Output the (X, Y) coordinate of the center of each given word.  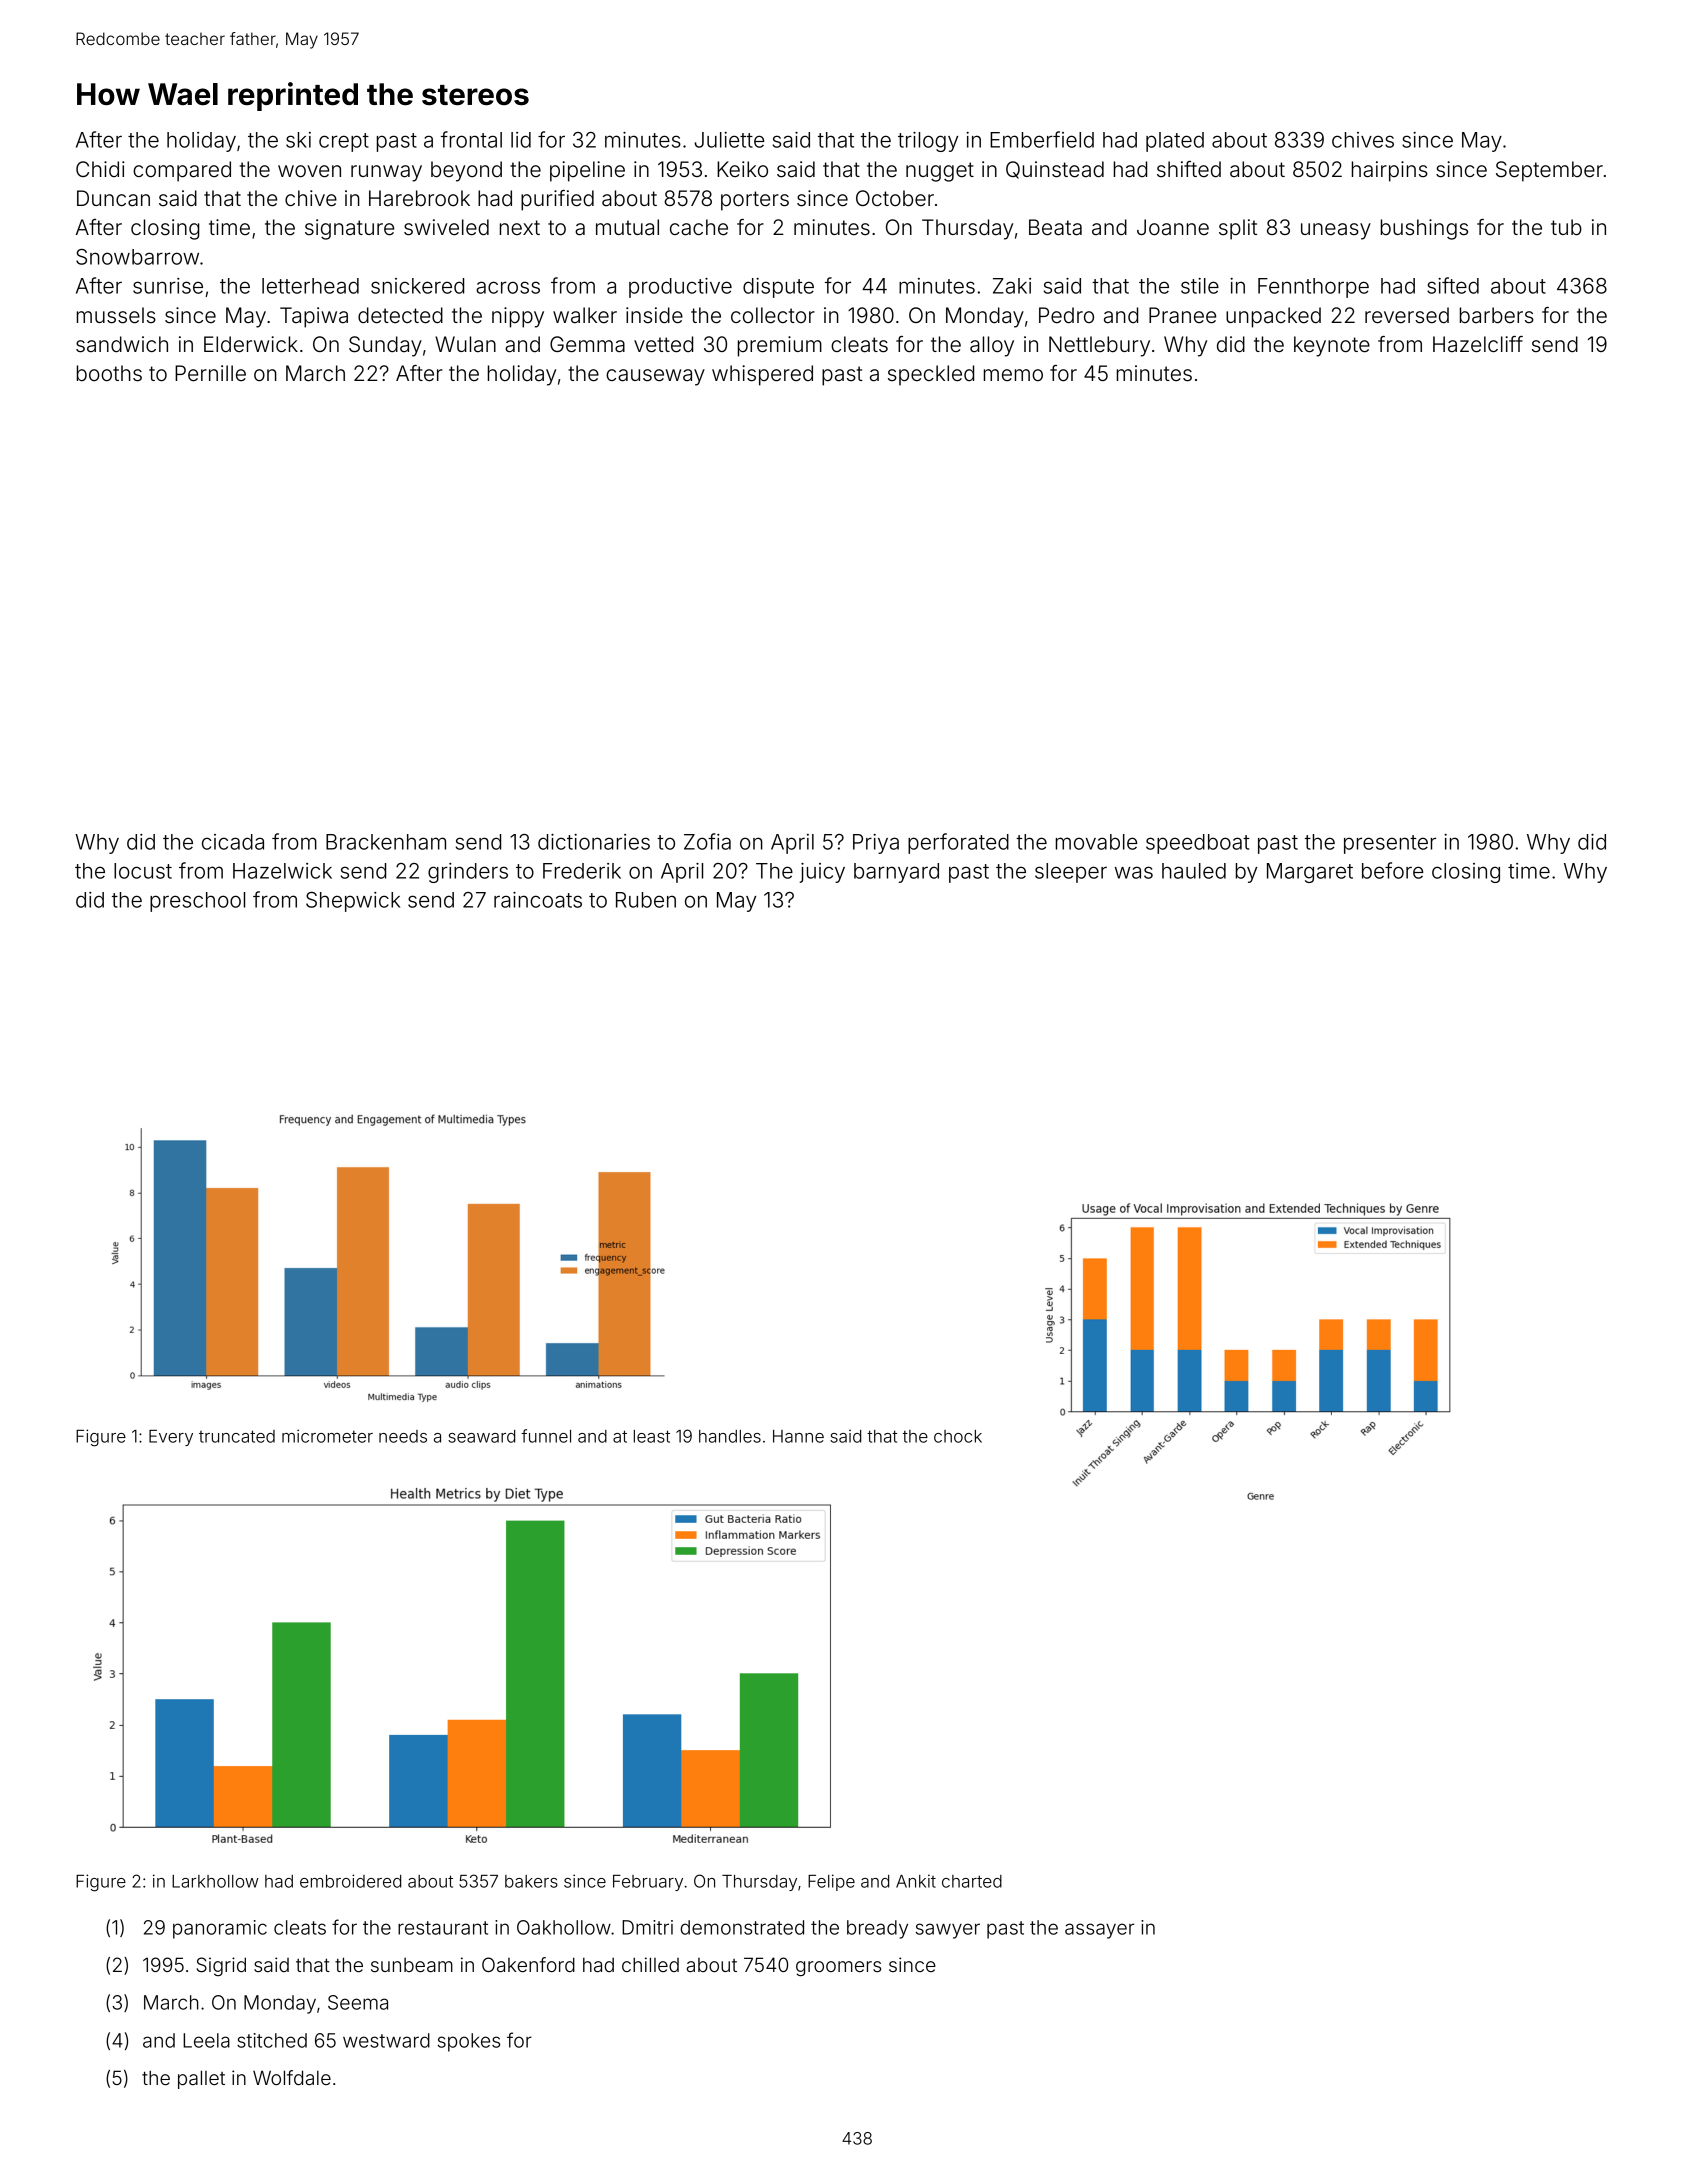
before (1392, 870)
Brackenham (386, 842)
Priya (876, 844)
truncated (237, 1436)
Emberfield (1042, 139)
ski (298, 140)
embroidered (350, 1881)
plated (1175, 142)
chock (958, 1436)
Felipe (831, 1882)
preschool (197, 902)
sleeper (1071, 873)
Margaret (1310, 873)
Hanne (798, 1436)
